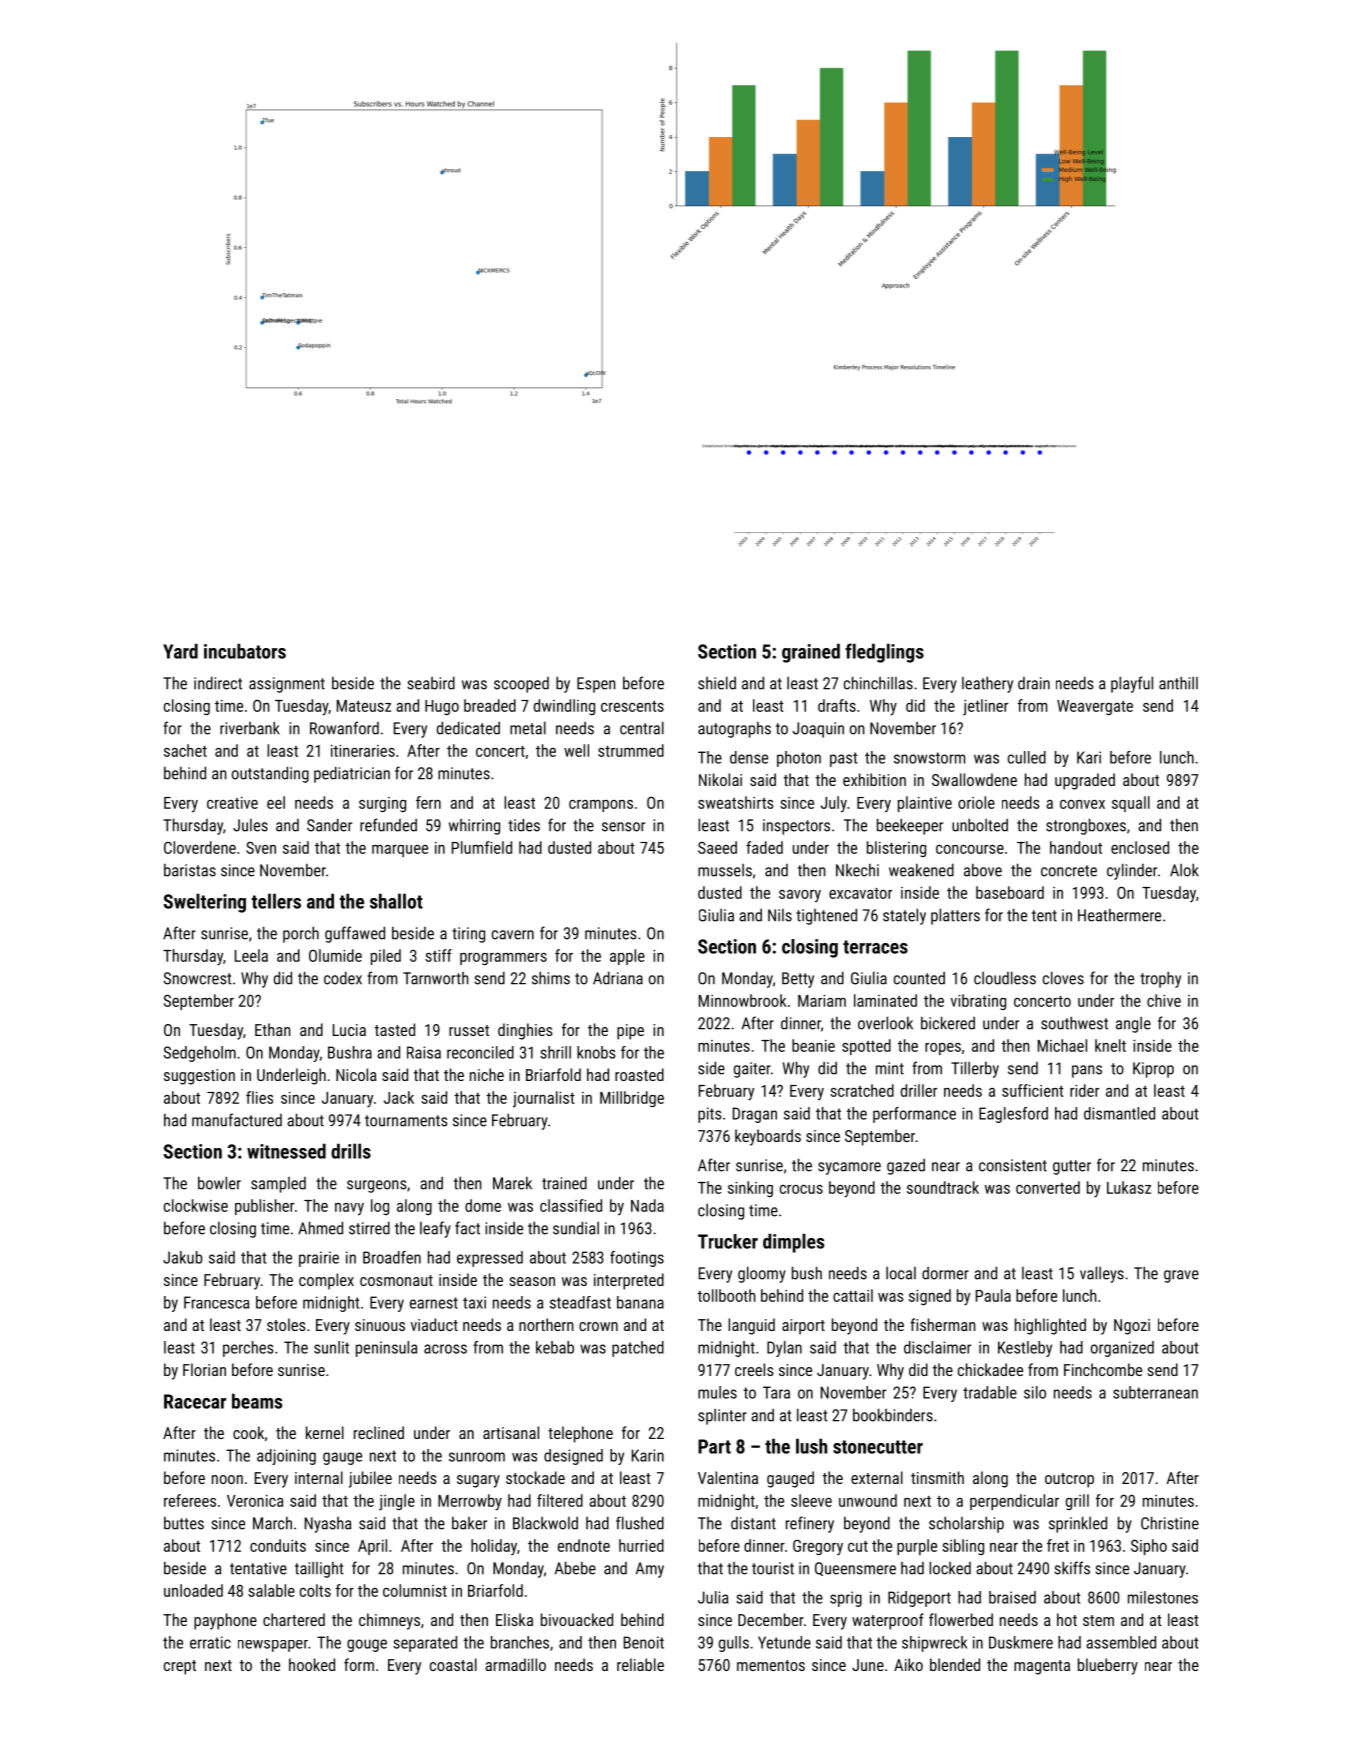 The image size is (1362, 1762). I want to click on anthill, so click(1178, 683).
